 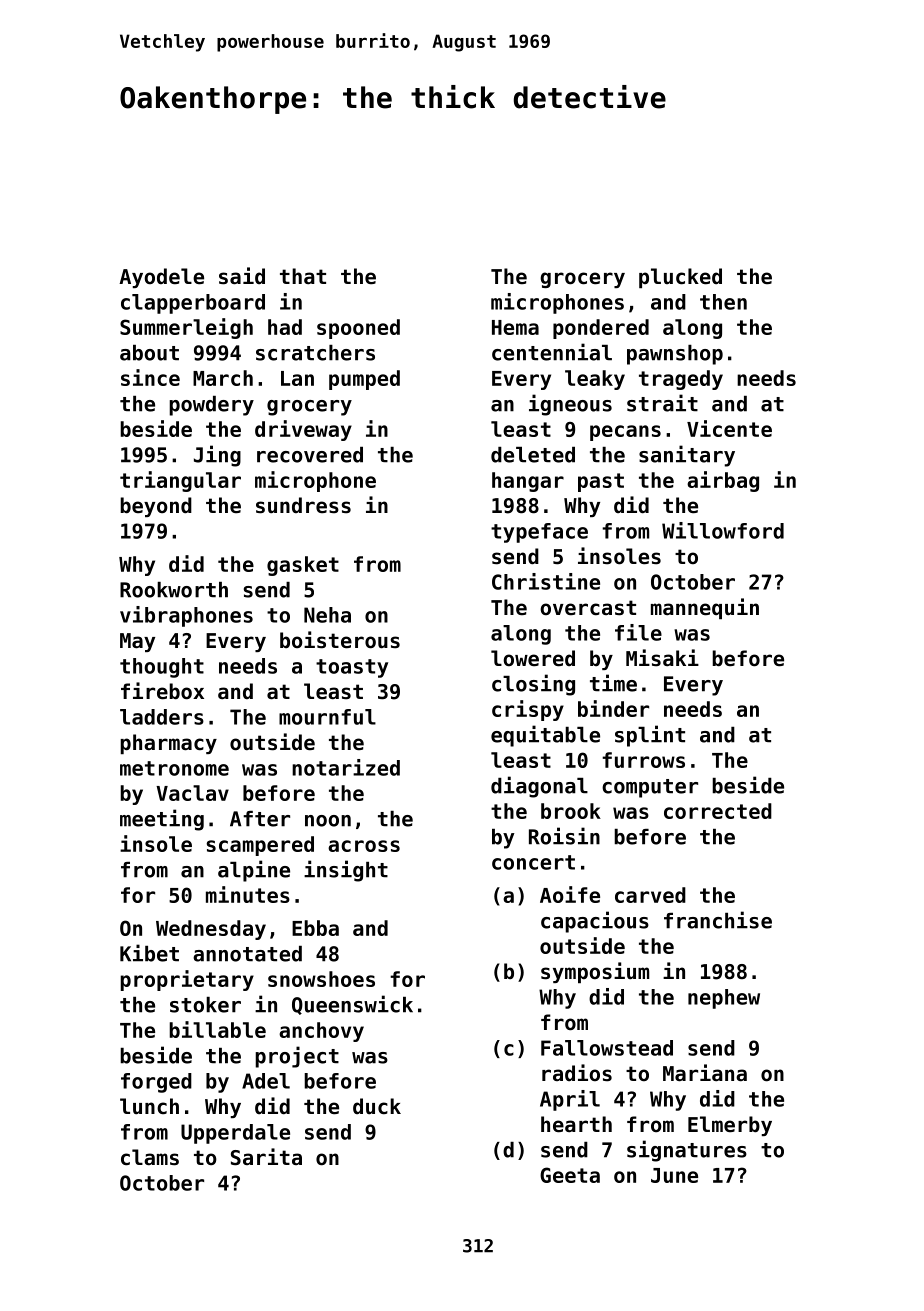 What do you see at coordinates (217, 456) in the image?
I see `Jing` at bounding box center [217, 456].
